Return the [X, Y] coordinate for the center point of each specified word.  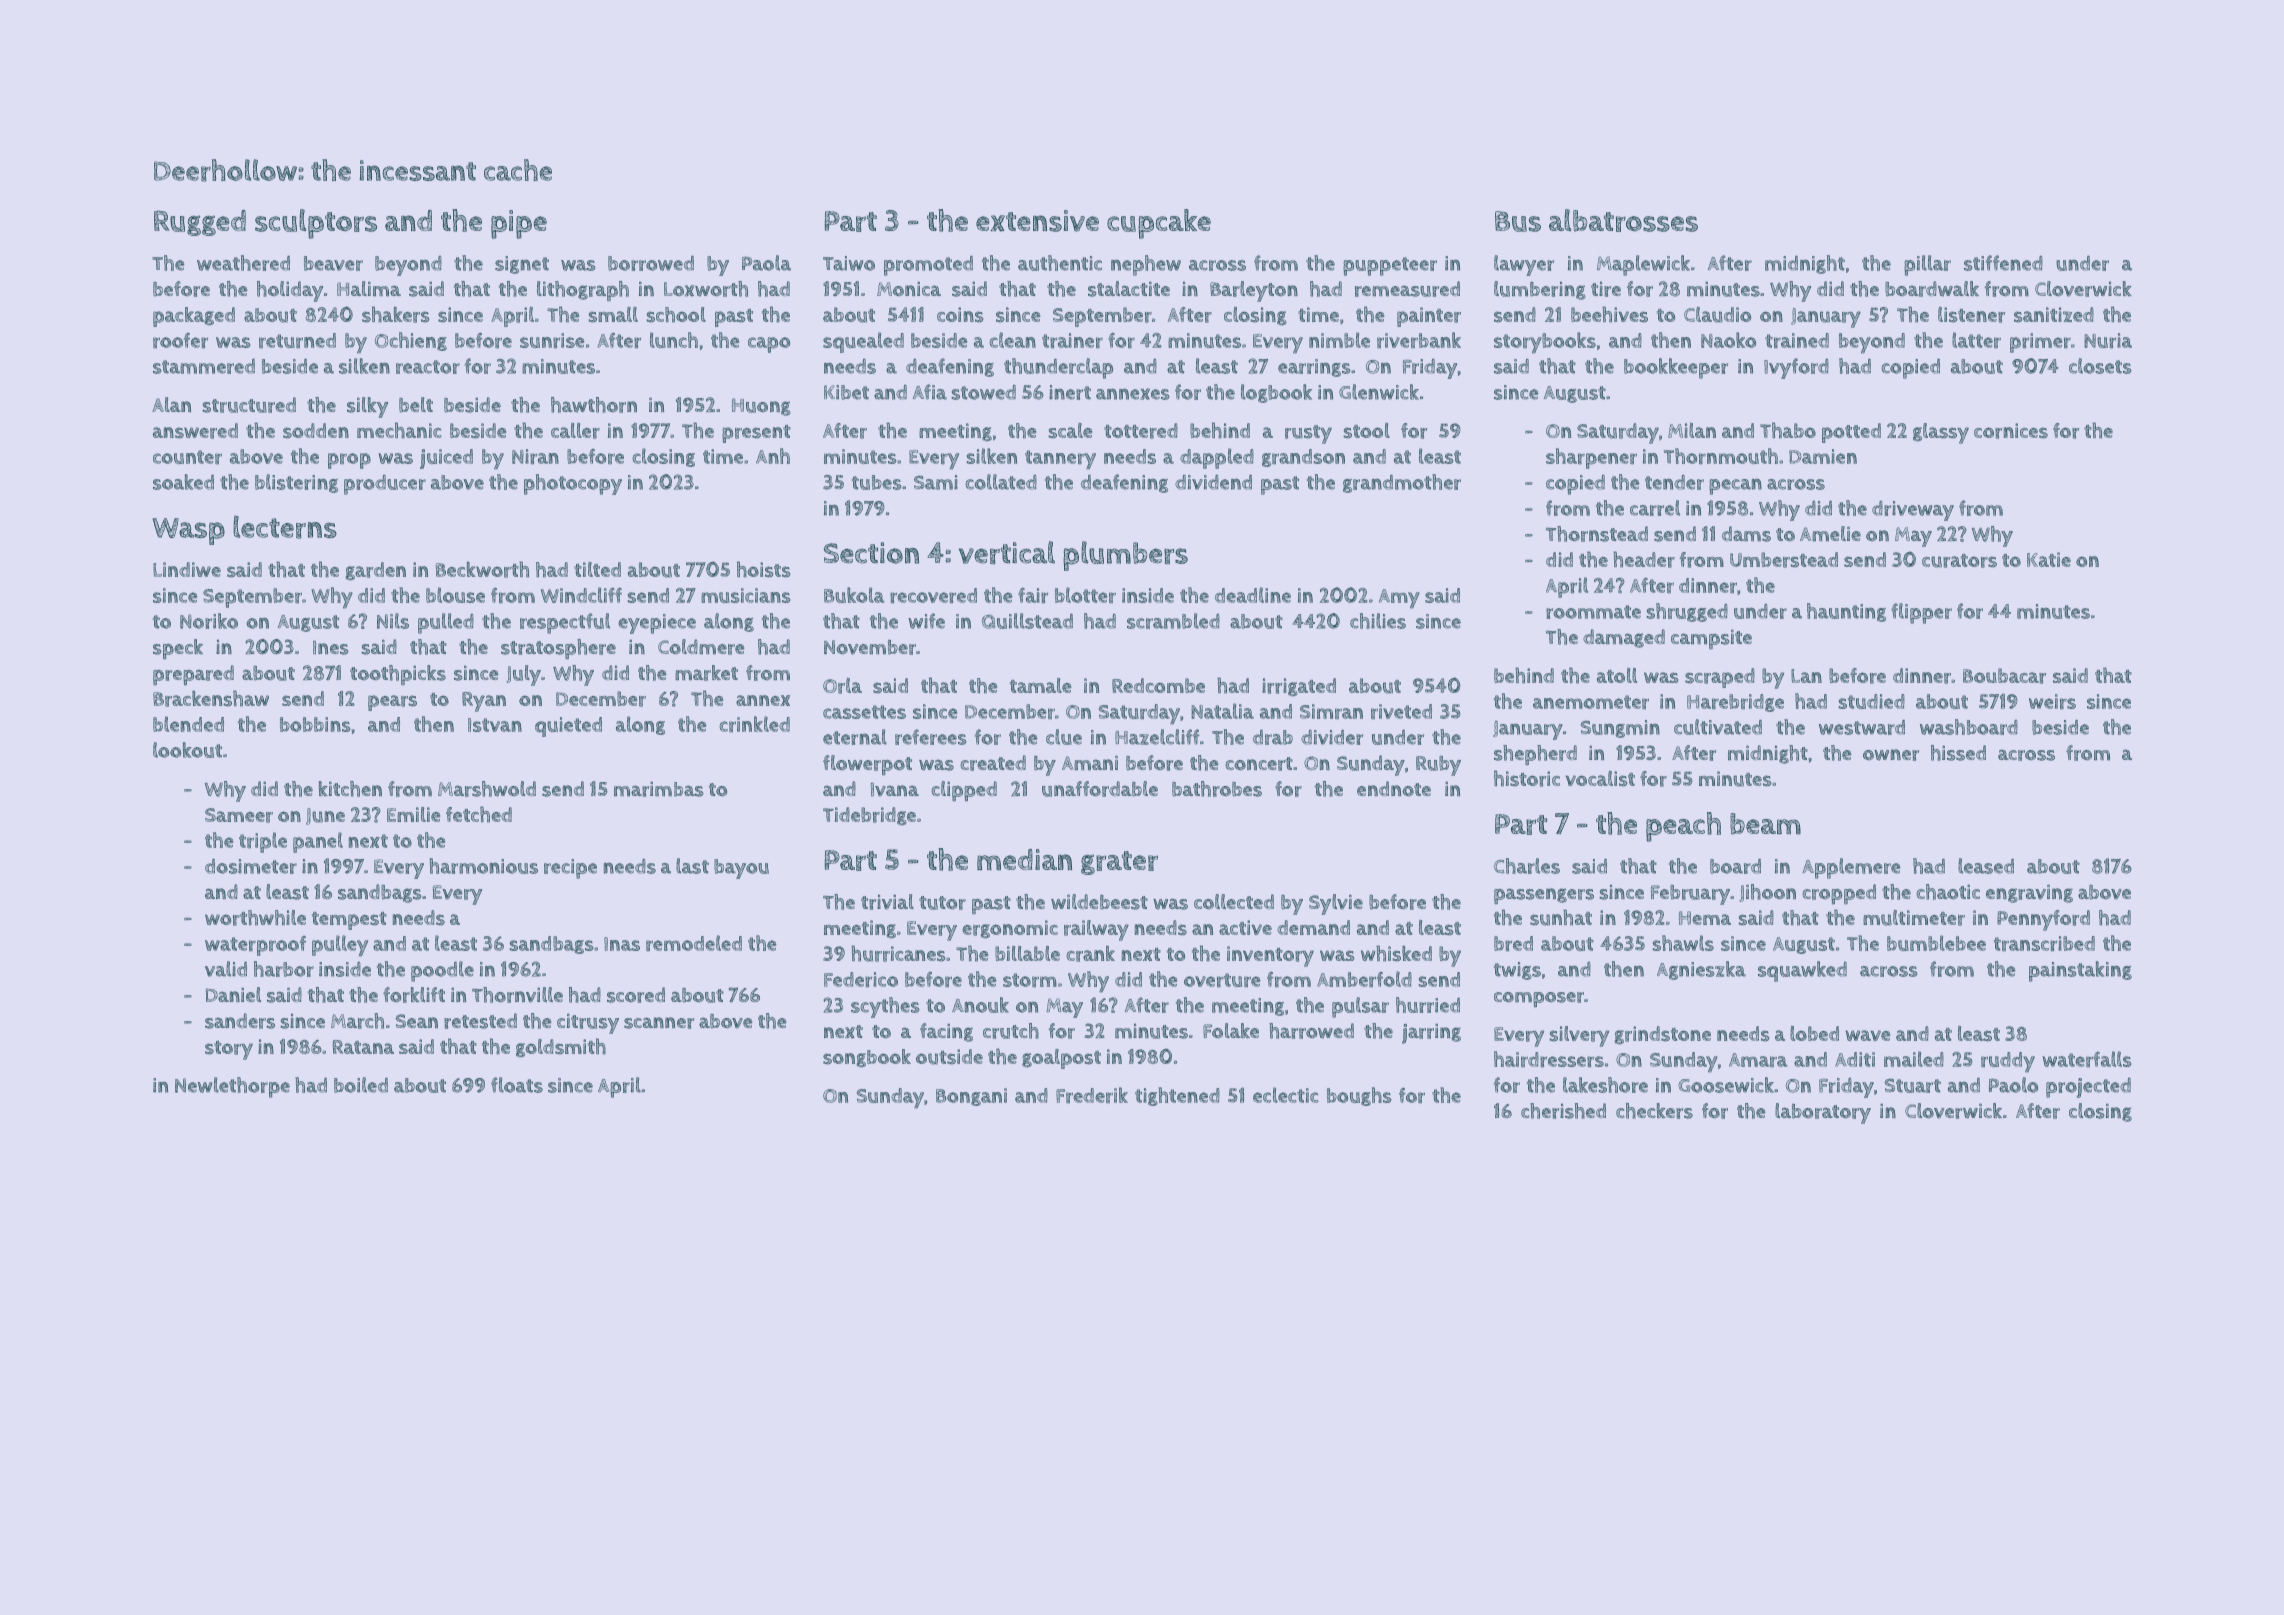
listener [1971, 315]
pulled [446, 623]
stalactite [1129, 289]
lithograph [583, 291]
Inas [622, 944]
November [870, 647]
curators [1959, 561]
